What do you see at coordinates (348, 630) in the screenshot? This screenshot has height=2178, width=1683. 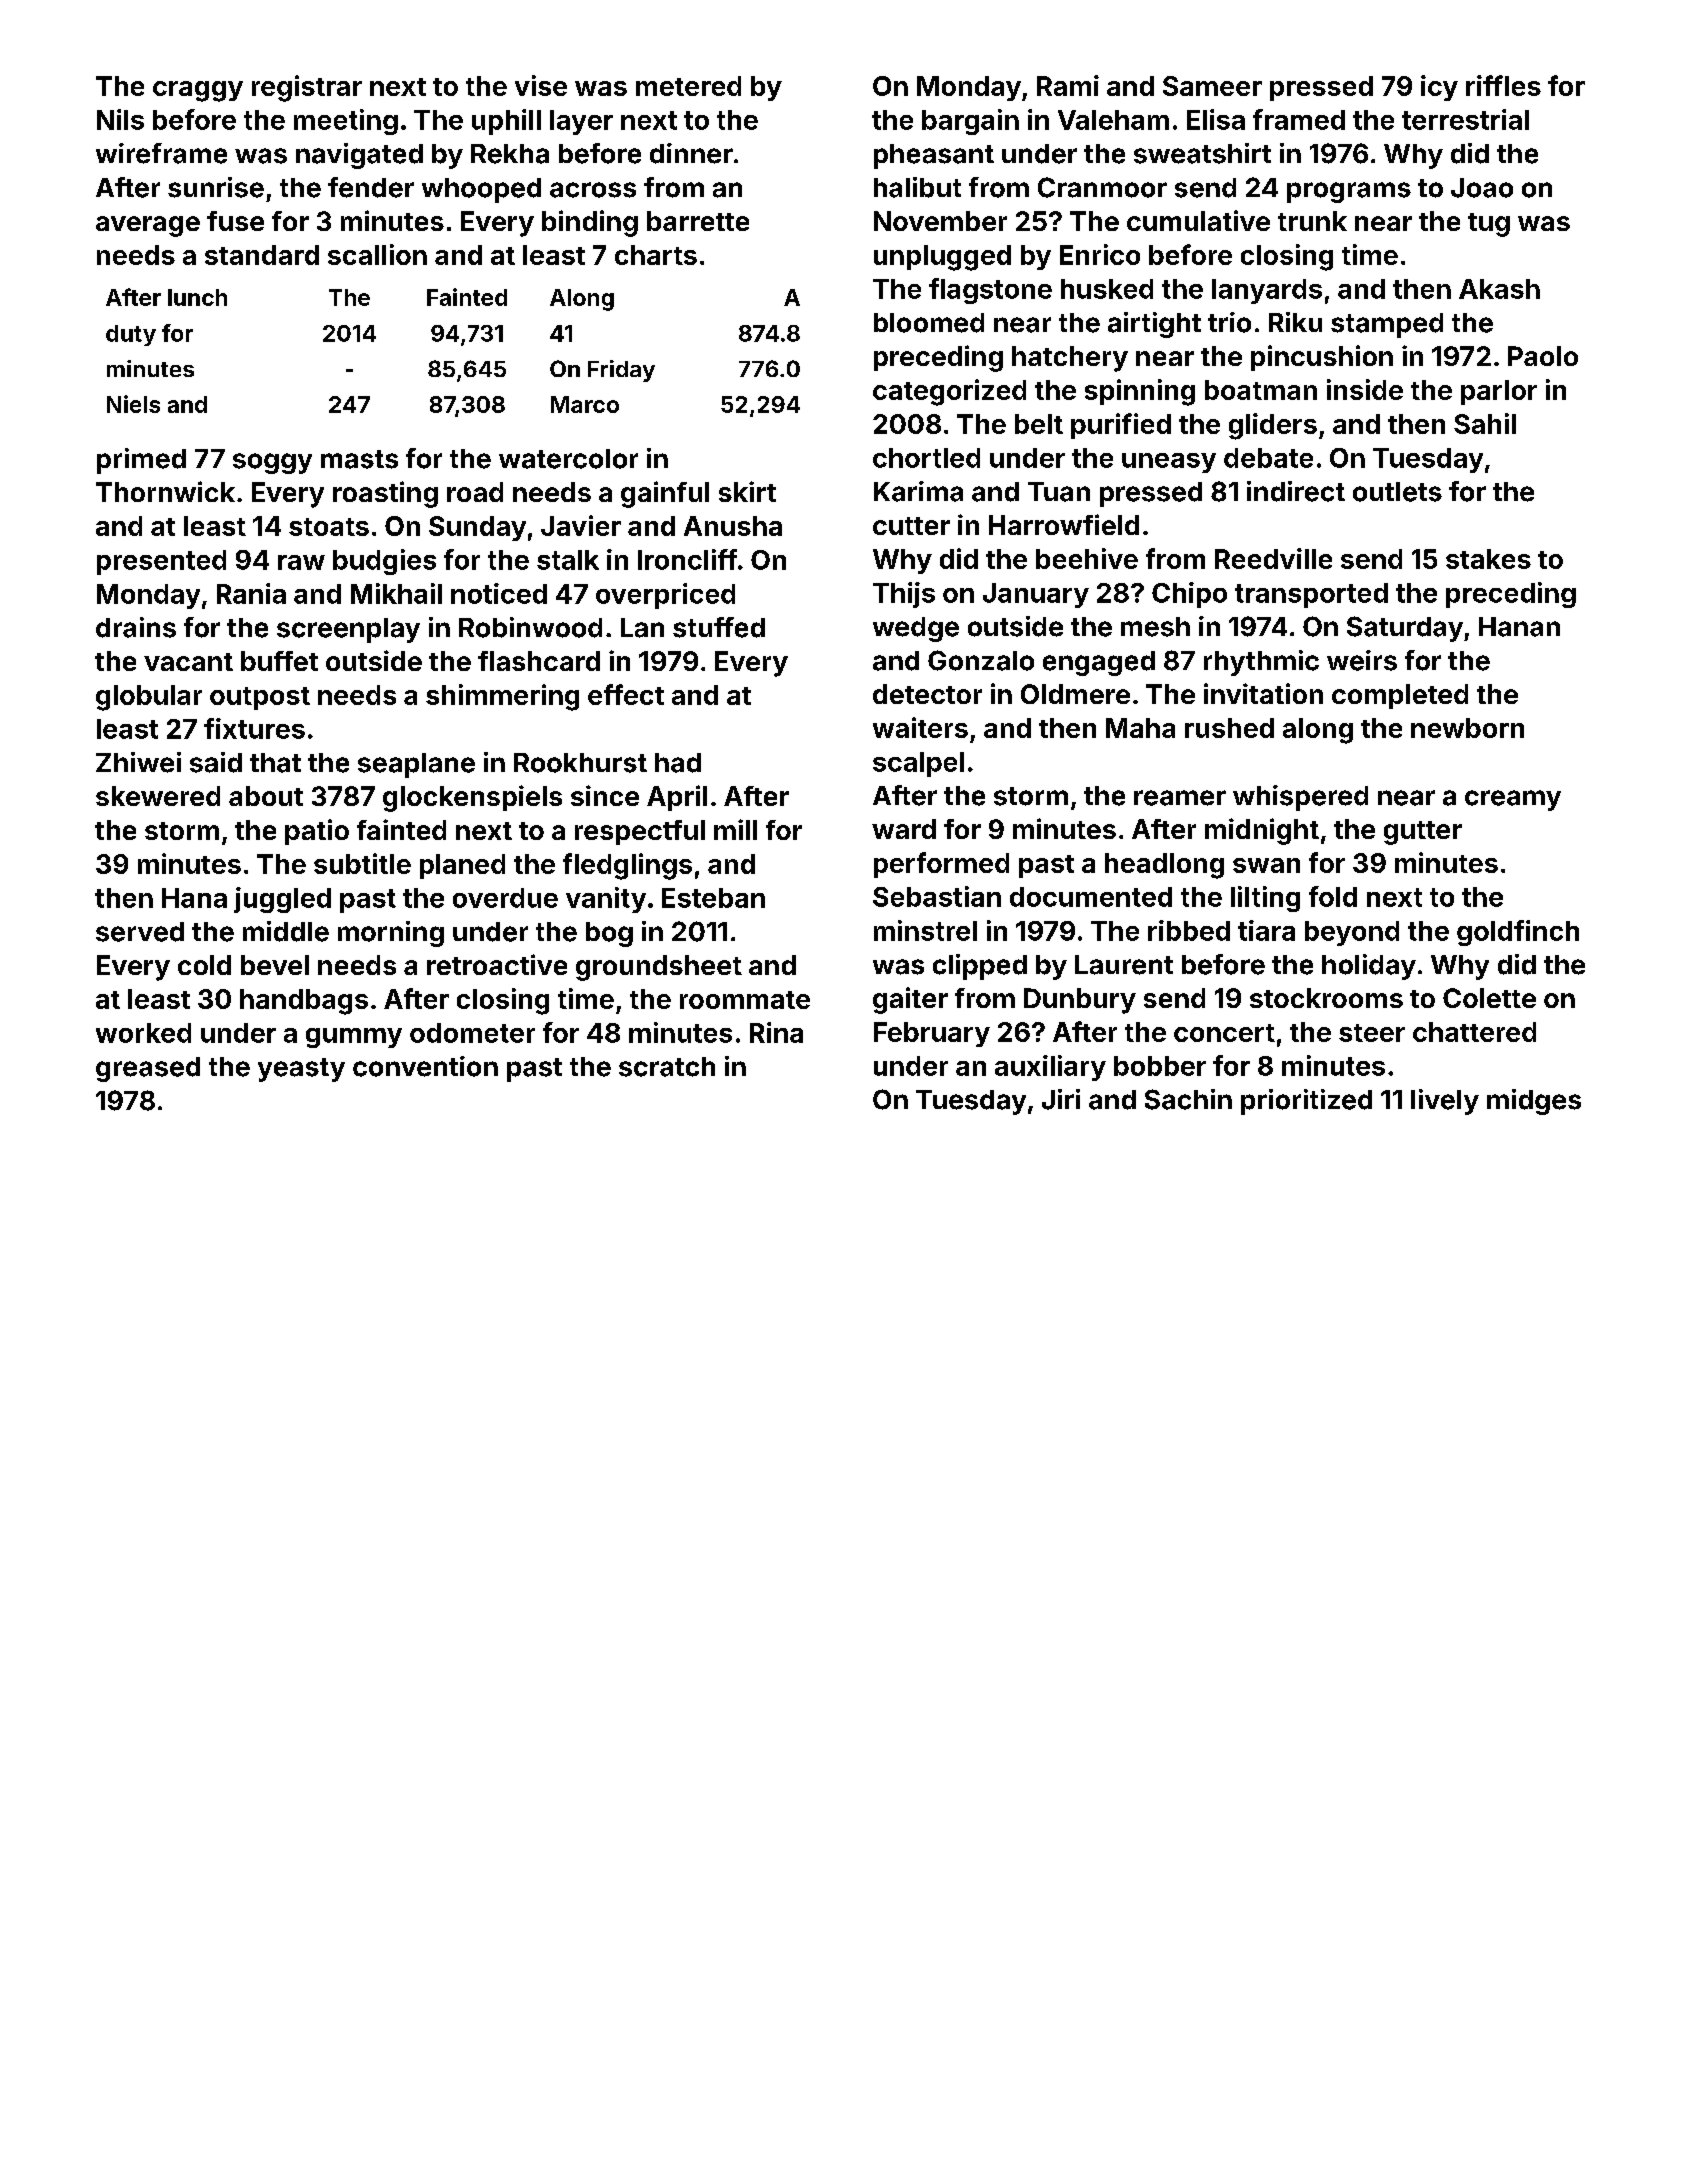 I see `screenplay` at bounding box center [348, 630].
